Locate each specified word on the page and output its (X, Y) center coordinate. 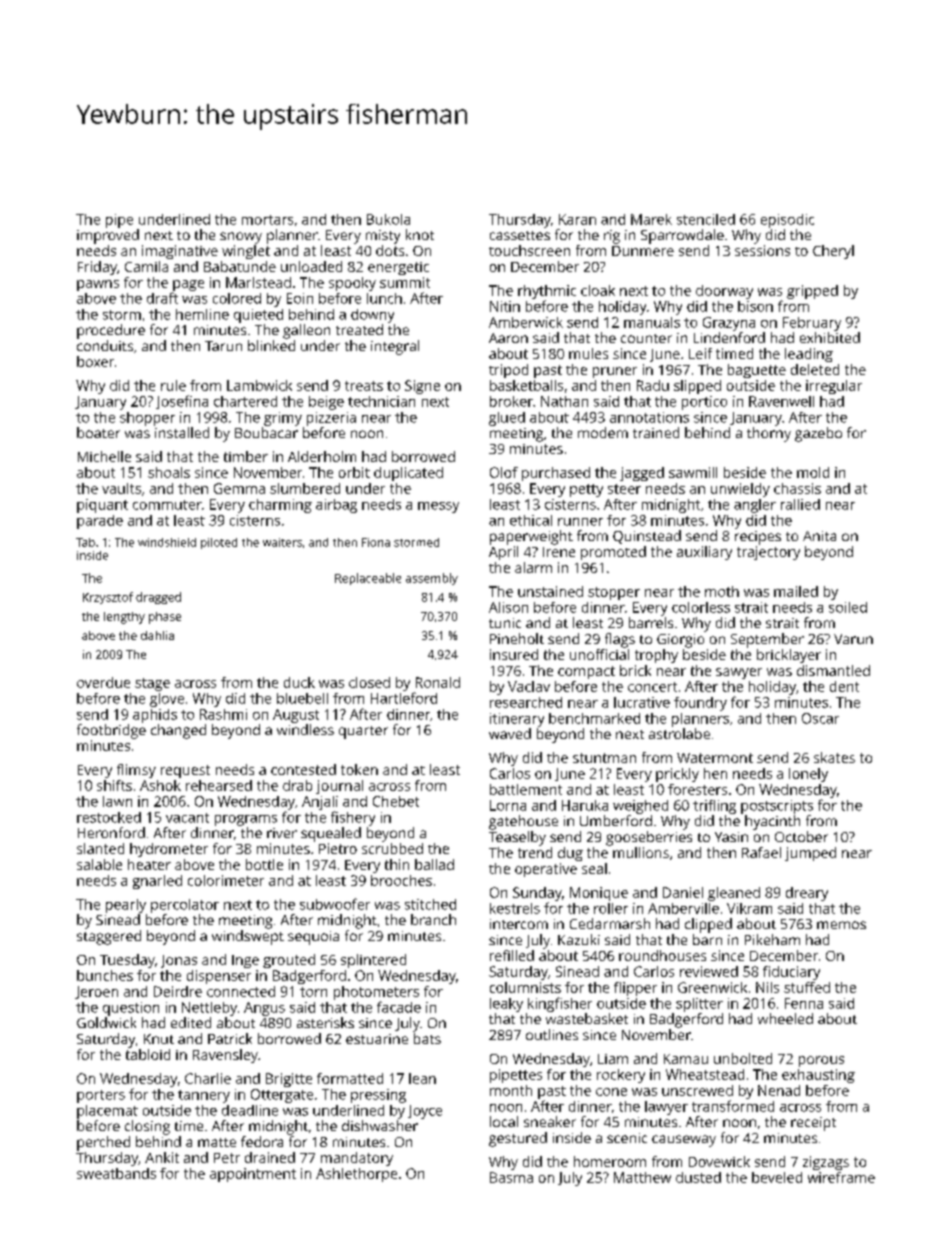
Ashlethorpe (356, 1175)
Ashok (160, 785)
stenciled (706, 219)
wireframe (841, 1177)
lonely (808, 775)
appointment (253, 1175)
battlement (526, 789)
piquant (102, 506)
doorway (724, 292)
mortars (267, 220)
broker (511, 401)
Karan (577, 219)
